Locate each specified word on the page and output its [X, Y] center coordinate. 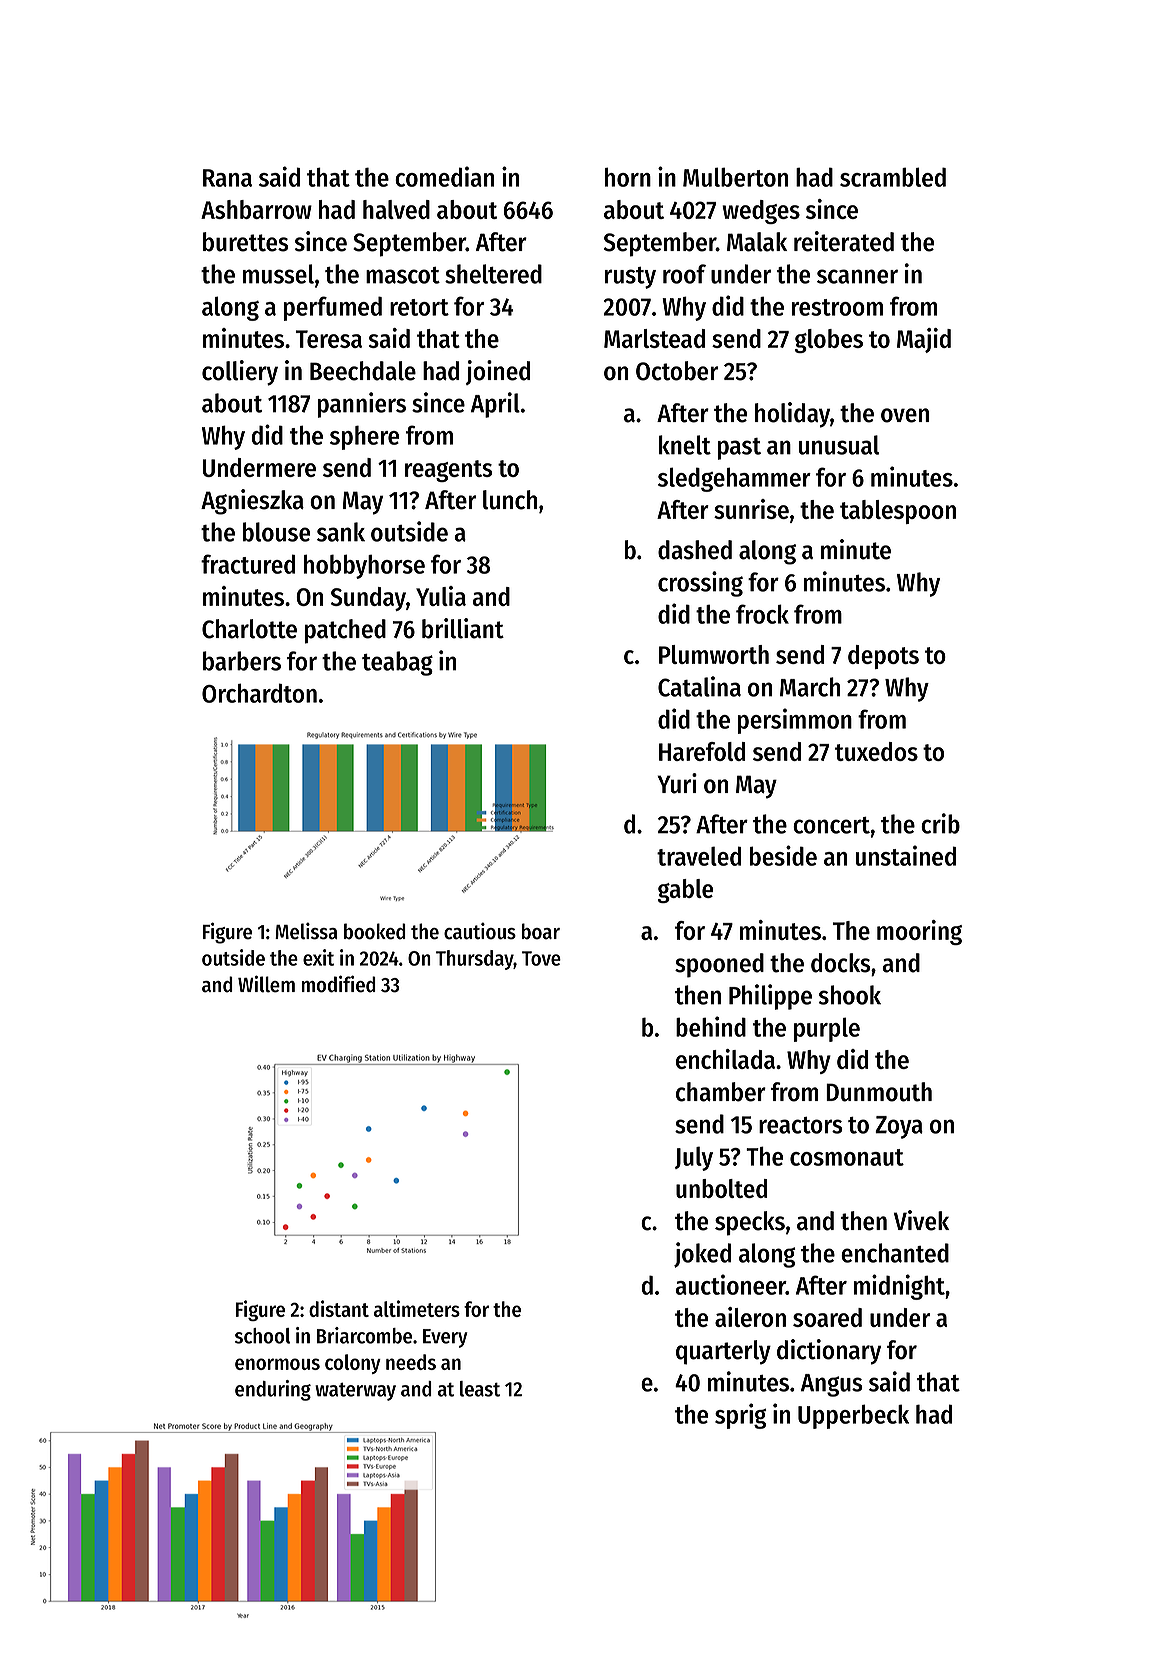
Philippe [770, 997]
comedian [444, 176]
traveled [699, 856]
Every [445, 1338]
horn [628, 177]
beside [783, 855]
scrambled [893, 177]
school [262, 1336]
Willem [266, 984]
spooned [719, 965]
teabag [397, 663]
